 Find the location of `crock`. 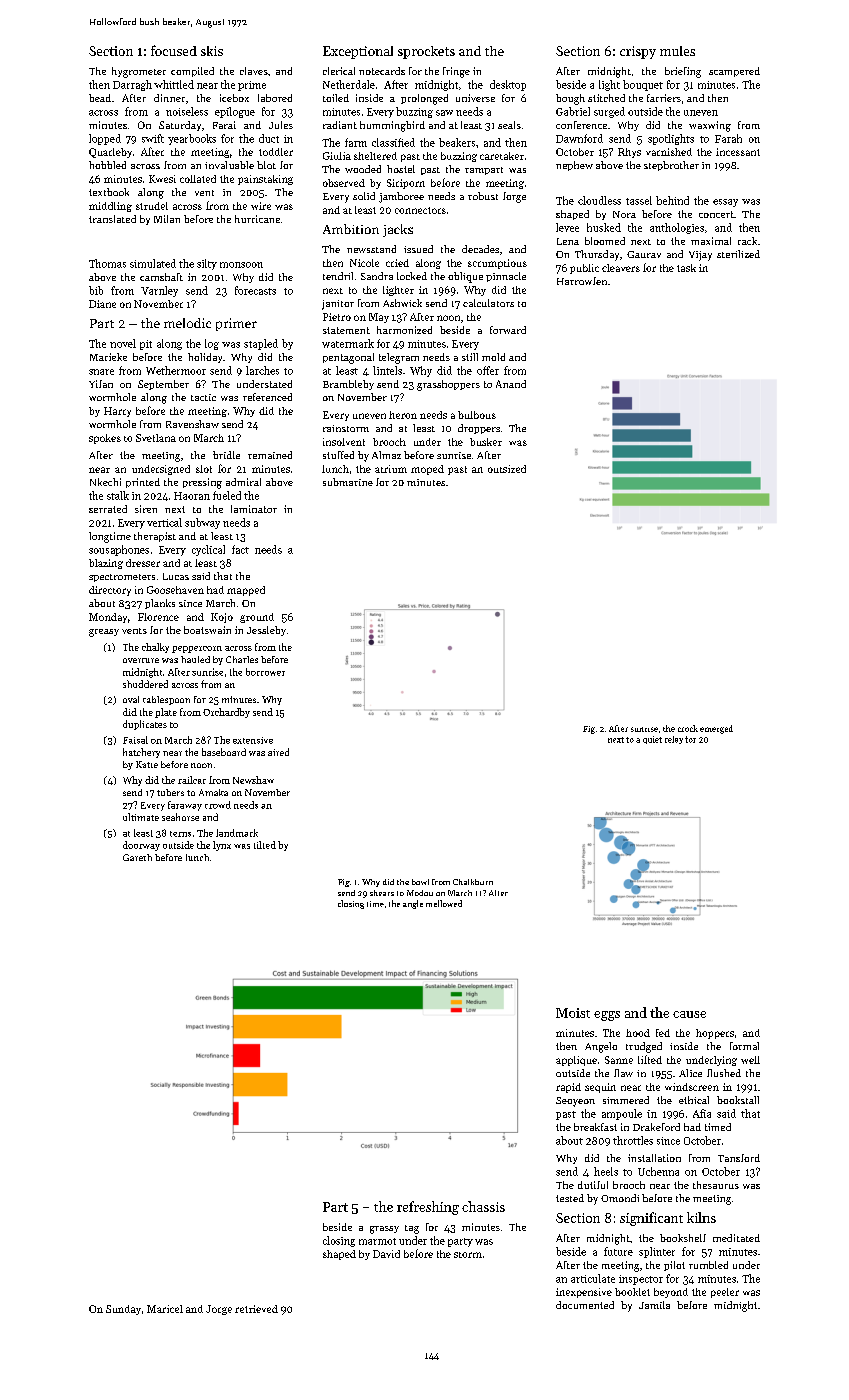

crock is located at coordinates (688, 728).
